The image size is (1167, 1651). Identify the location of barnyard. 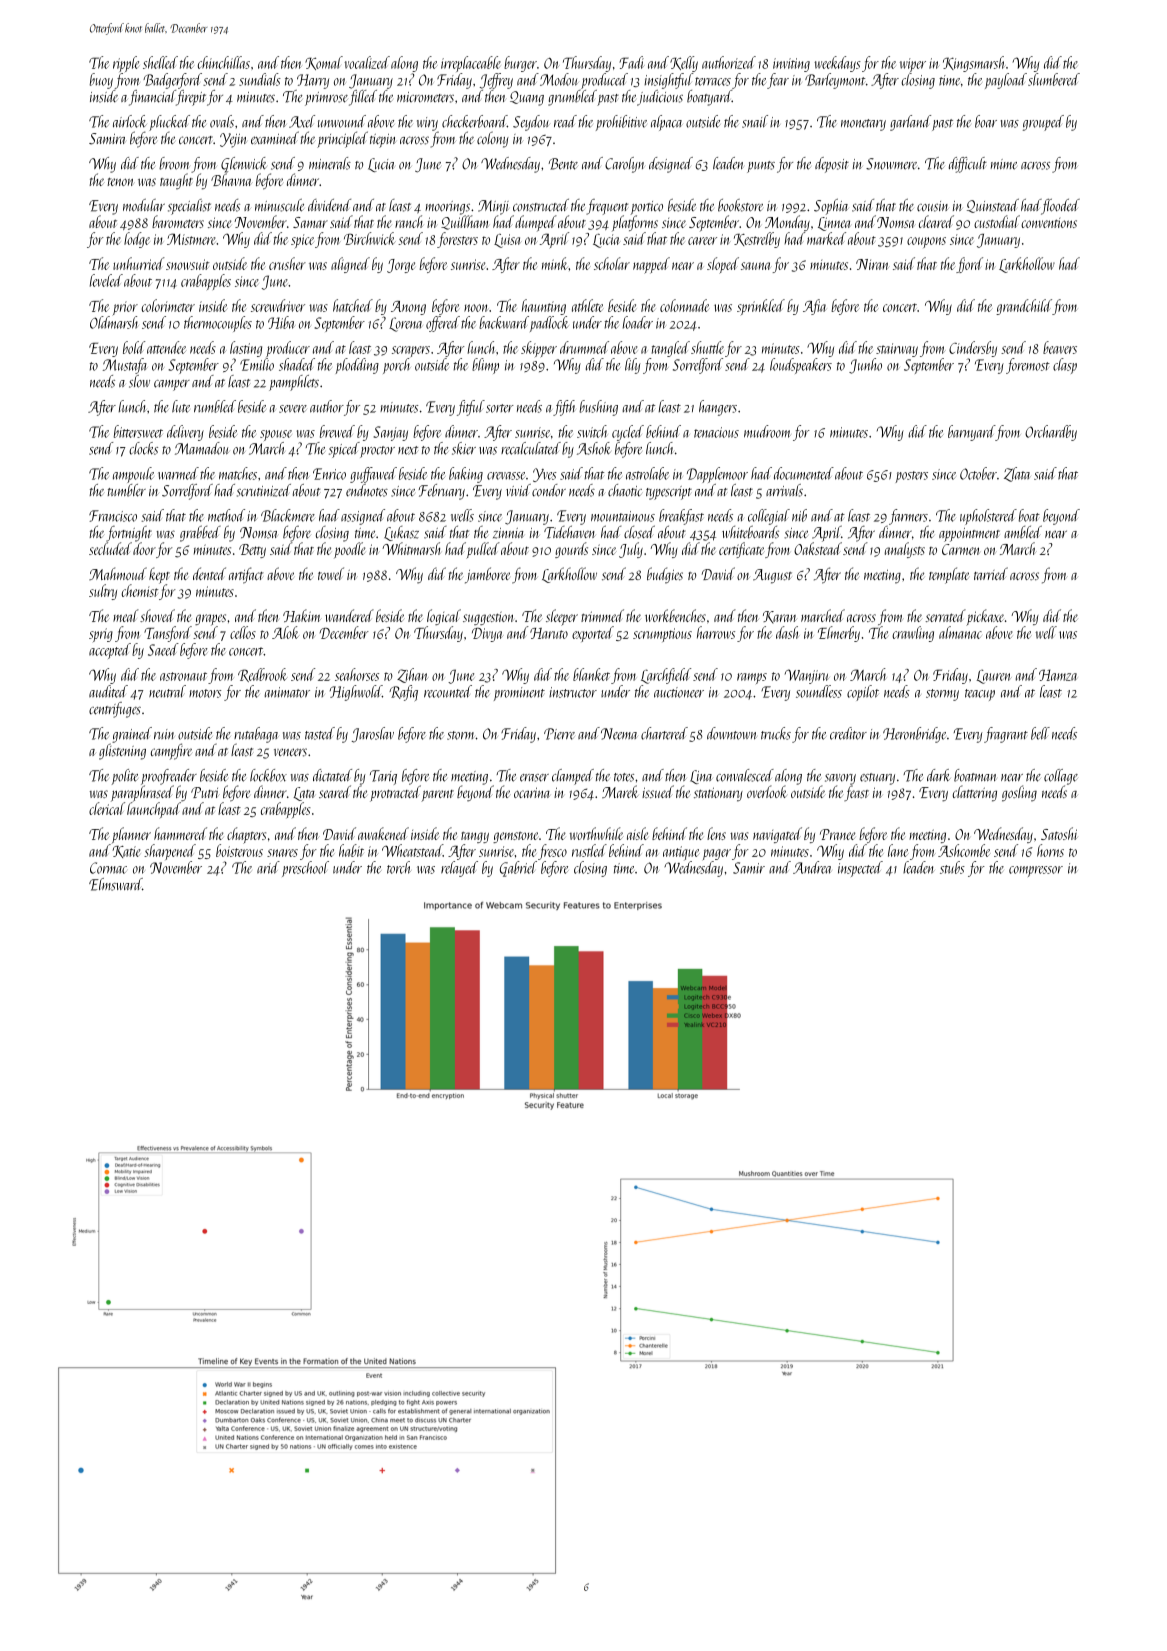
(971, 433).
